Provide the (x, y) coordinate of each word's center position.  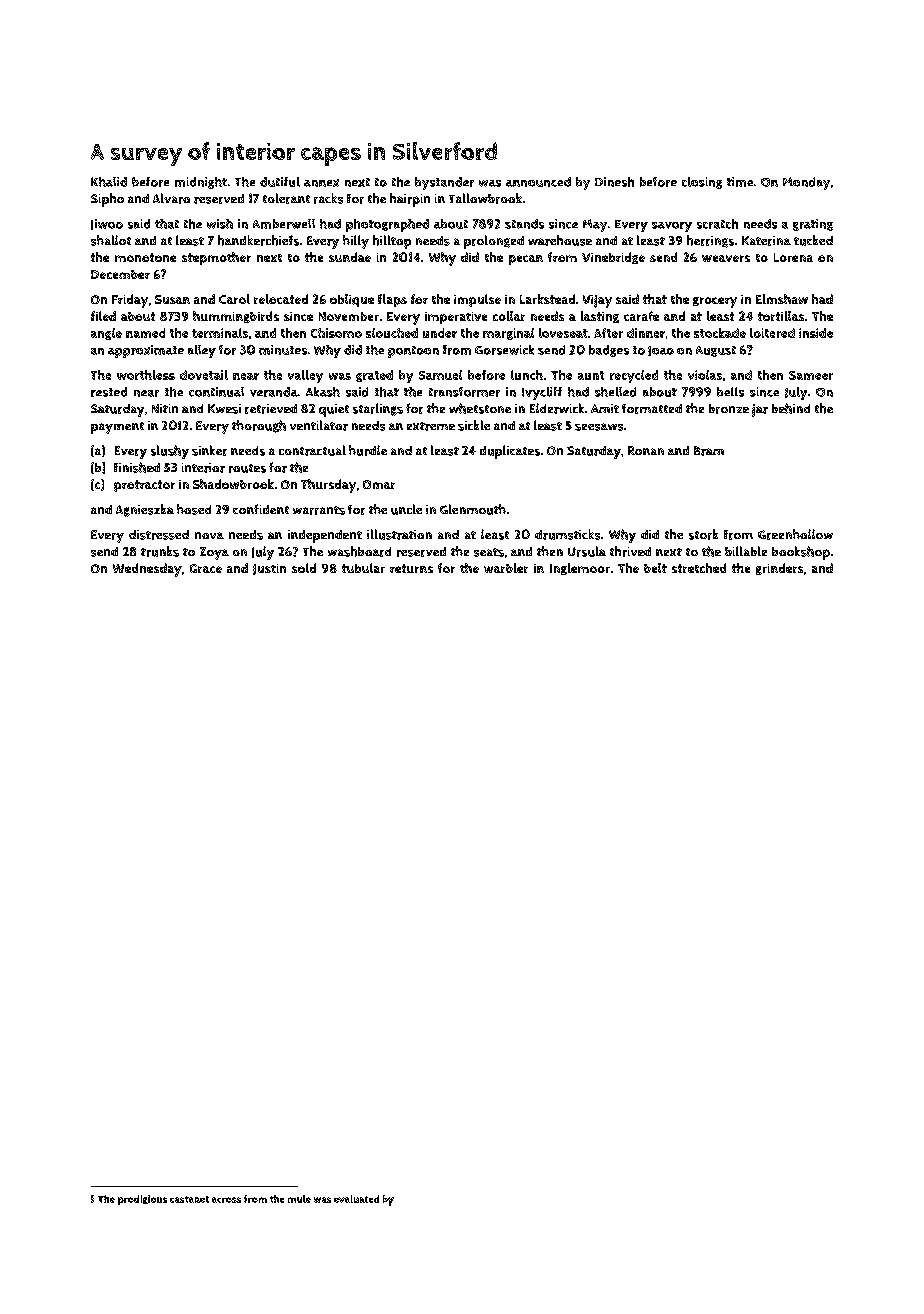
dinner (646, 333)
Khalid (109, 182)
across (226, 1200)
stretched (699, 568)
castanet (189, 1199)
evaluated (356, 1199)
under (440, 333)
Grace (206, 568)
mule (299, 1199)
